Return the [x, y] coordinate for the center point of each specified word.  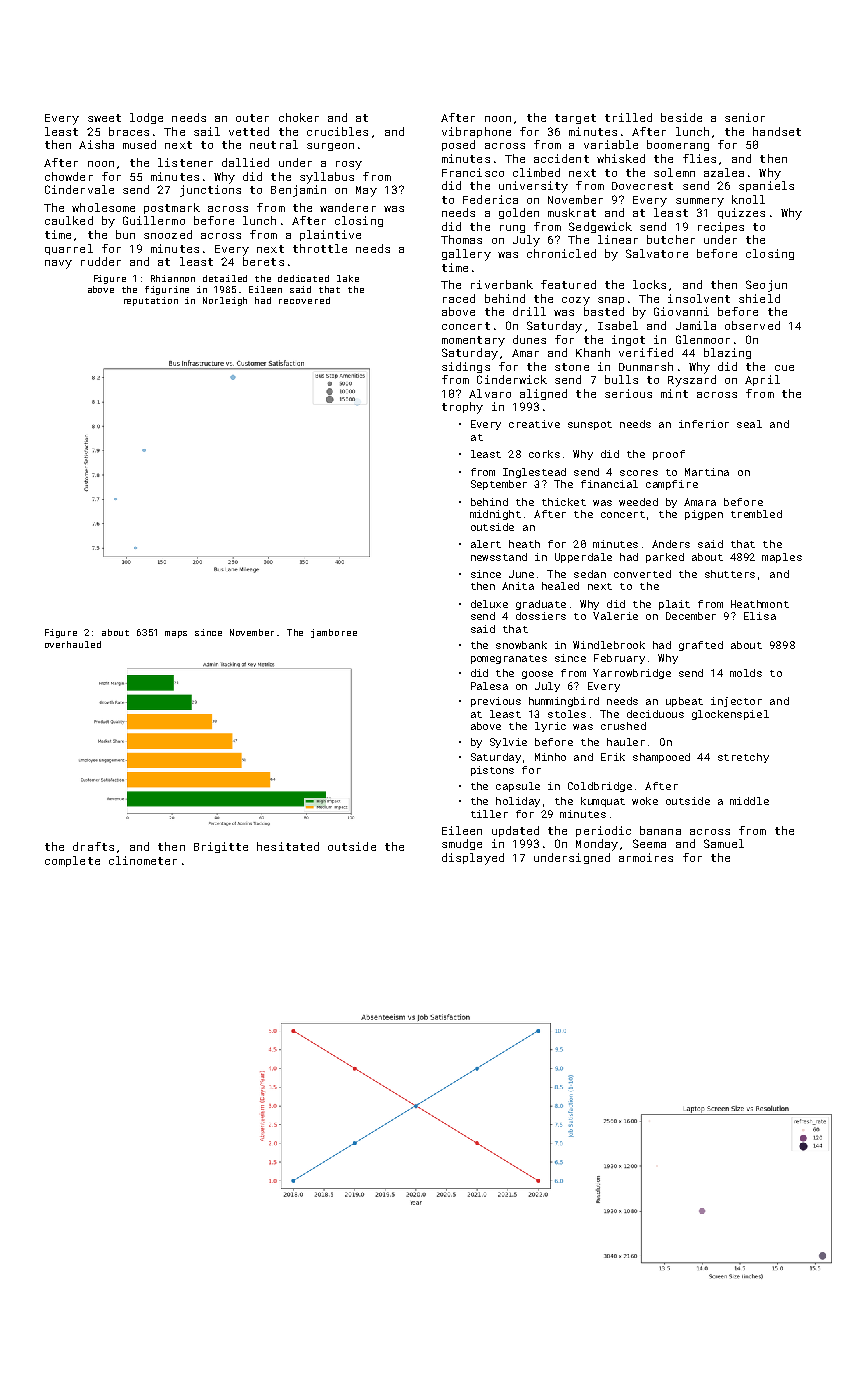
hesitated [288, 846]
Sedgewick [600, 227]
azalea [724, 172]
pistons [492, 771]
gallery [466, 255]
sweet [104, 118]
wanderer [348, 207]
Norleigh [225, 301]
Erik [613, 757]
